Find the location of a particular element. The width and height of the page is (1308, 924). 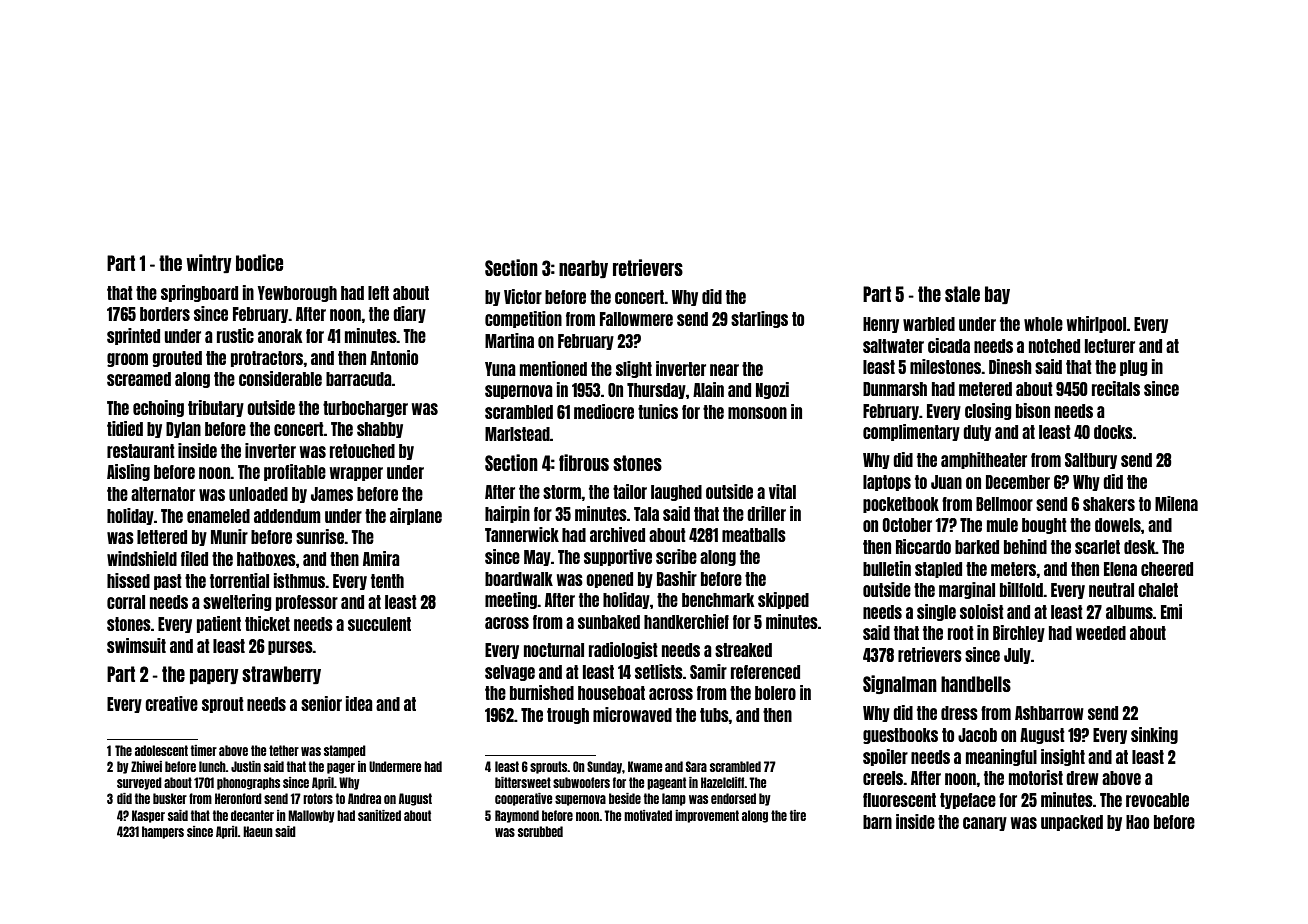

tether is located at coordinates (284, 750).
